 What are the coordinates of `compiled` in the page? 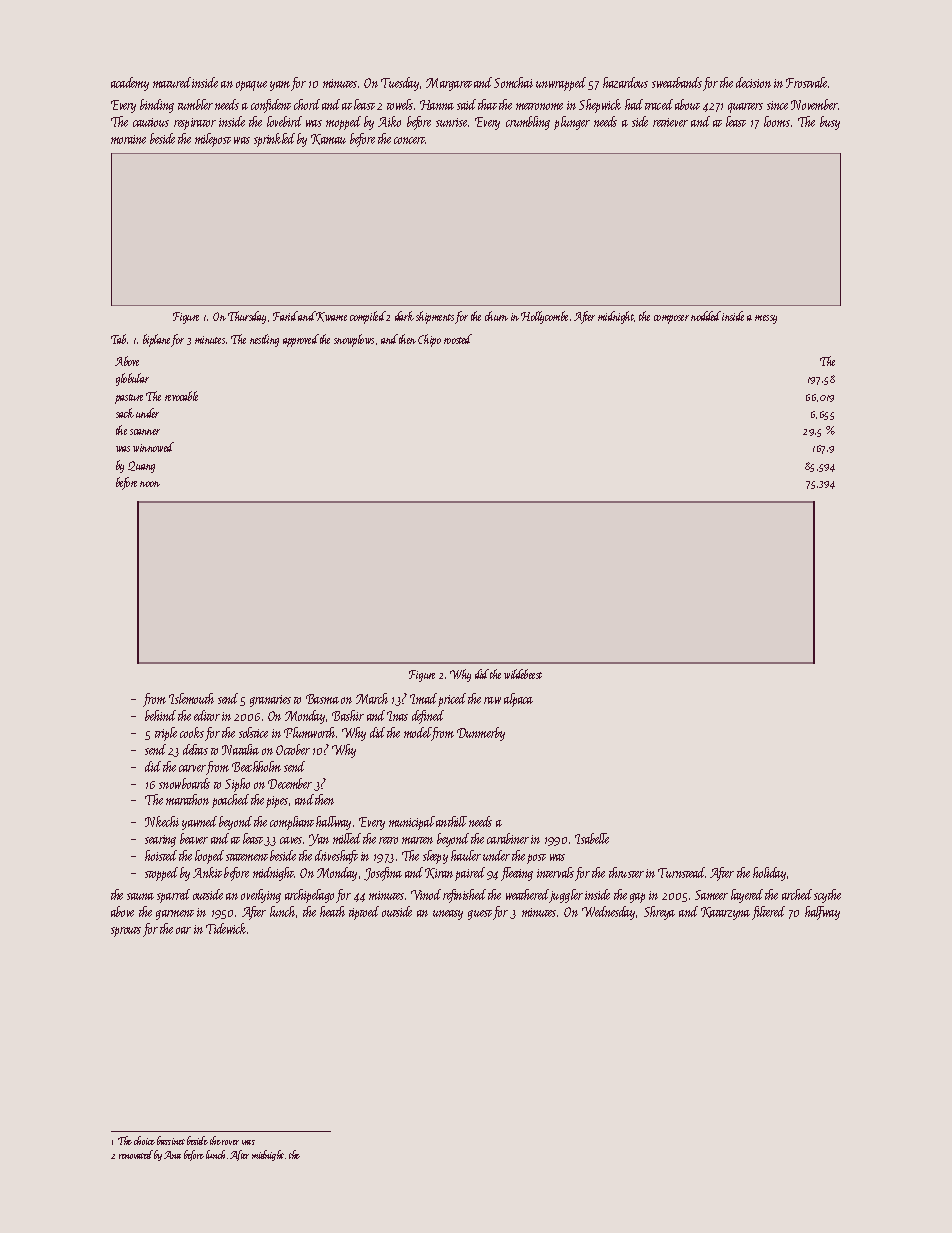 It's located at (368, 317).
